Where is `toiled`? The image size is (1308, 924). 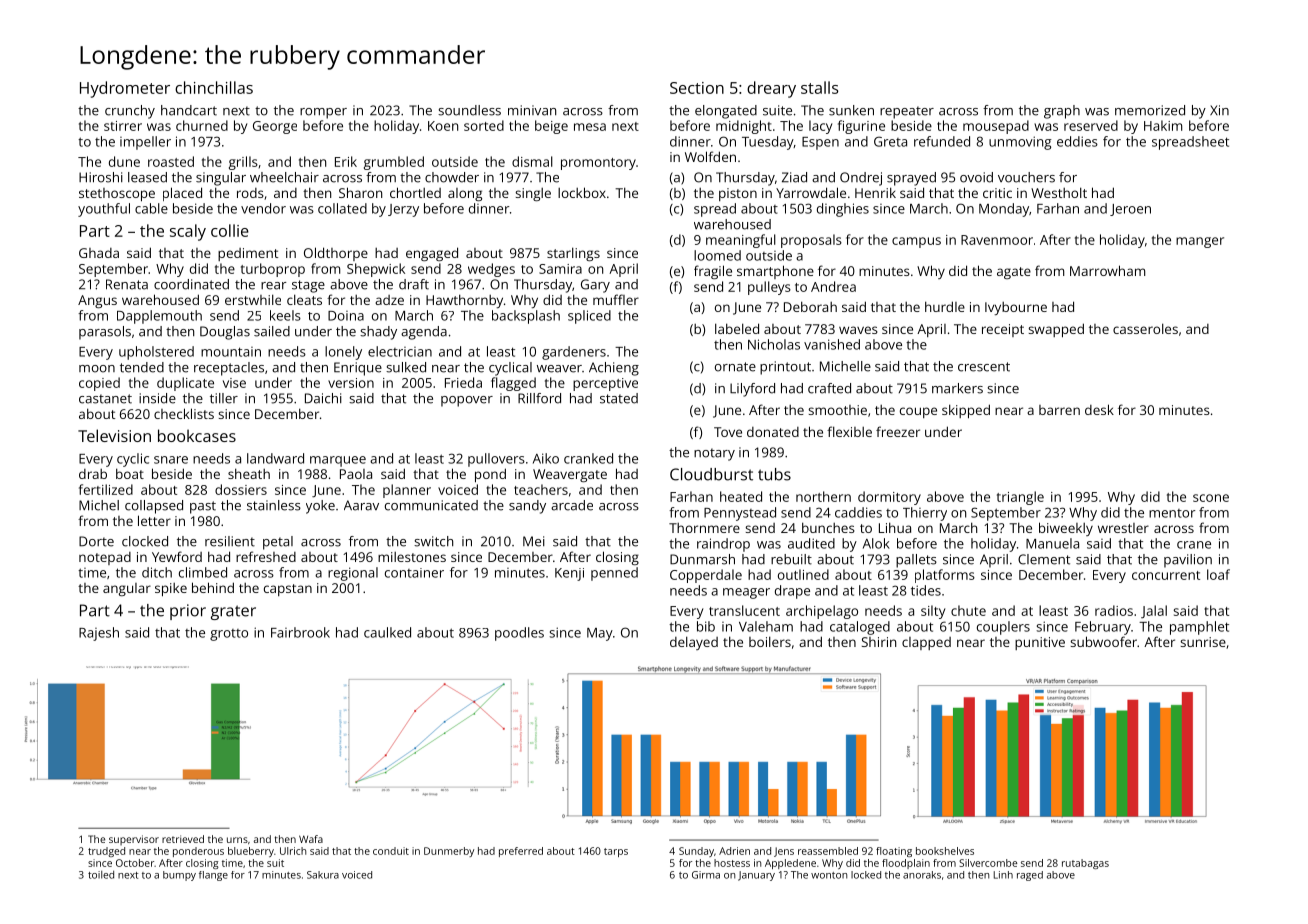
toiled is located at coordinates (101, 875).
